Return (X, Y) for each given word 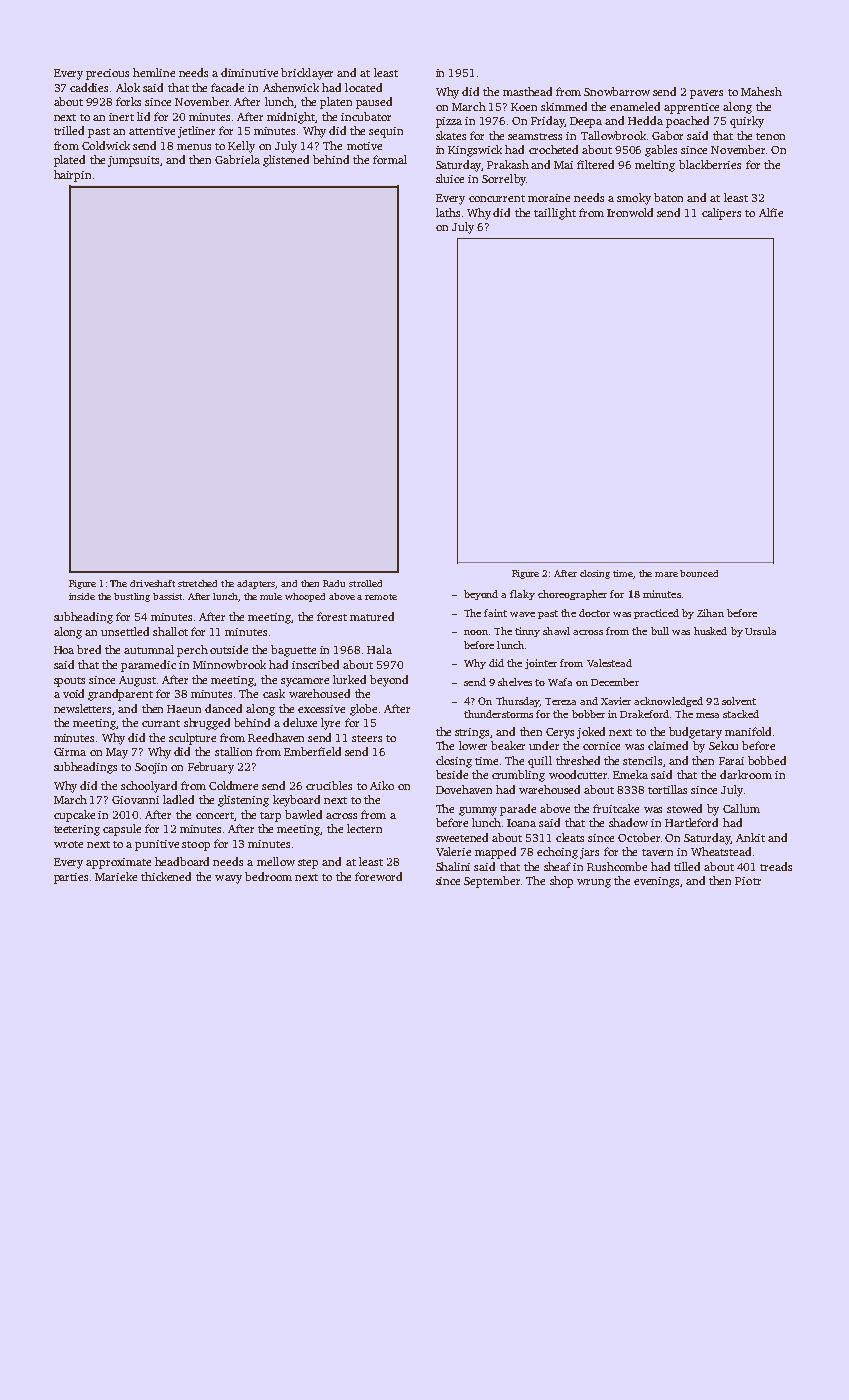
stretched (197, 583)
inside (82, 596)
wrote (68, 844)
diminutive (249, 72)
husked (710, 631)
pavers (706, 94)
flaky (522, 595)
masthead (527, 91)
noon (476, 632)
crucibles (329, 785)
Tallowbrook (613, 135)
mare (666, 574)
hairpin (72, 176)
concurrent (497, 198)
